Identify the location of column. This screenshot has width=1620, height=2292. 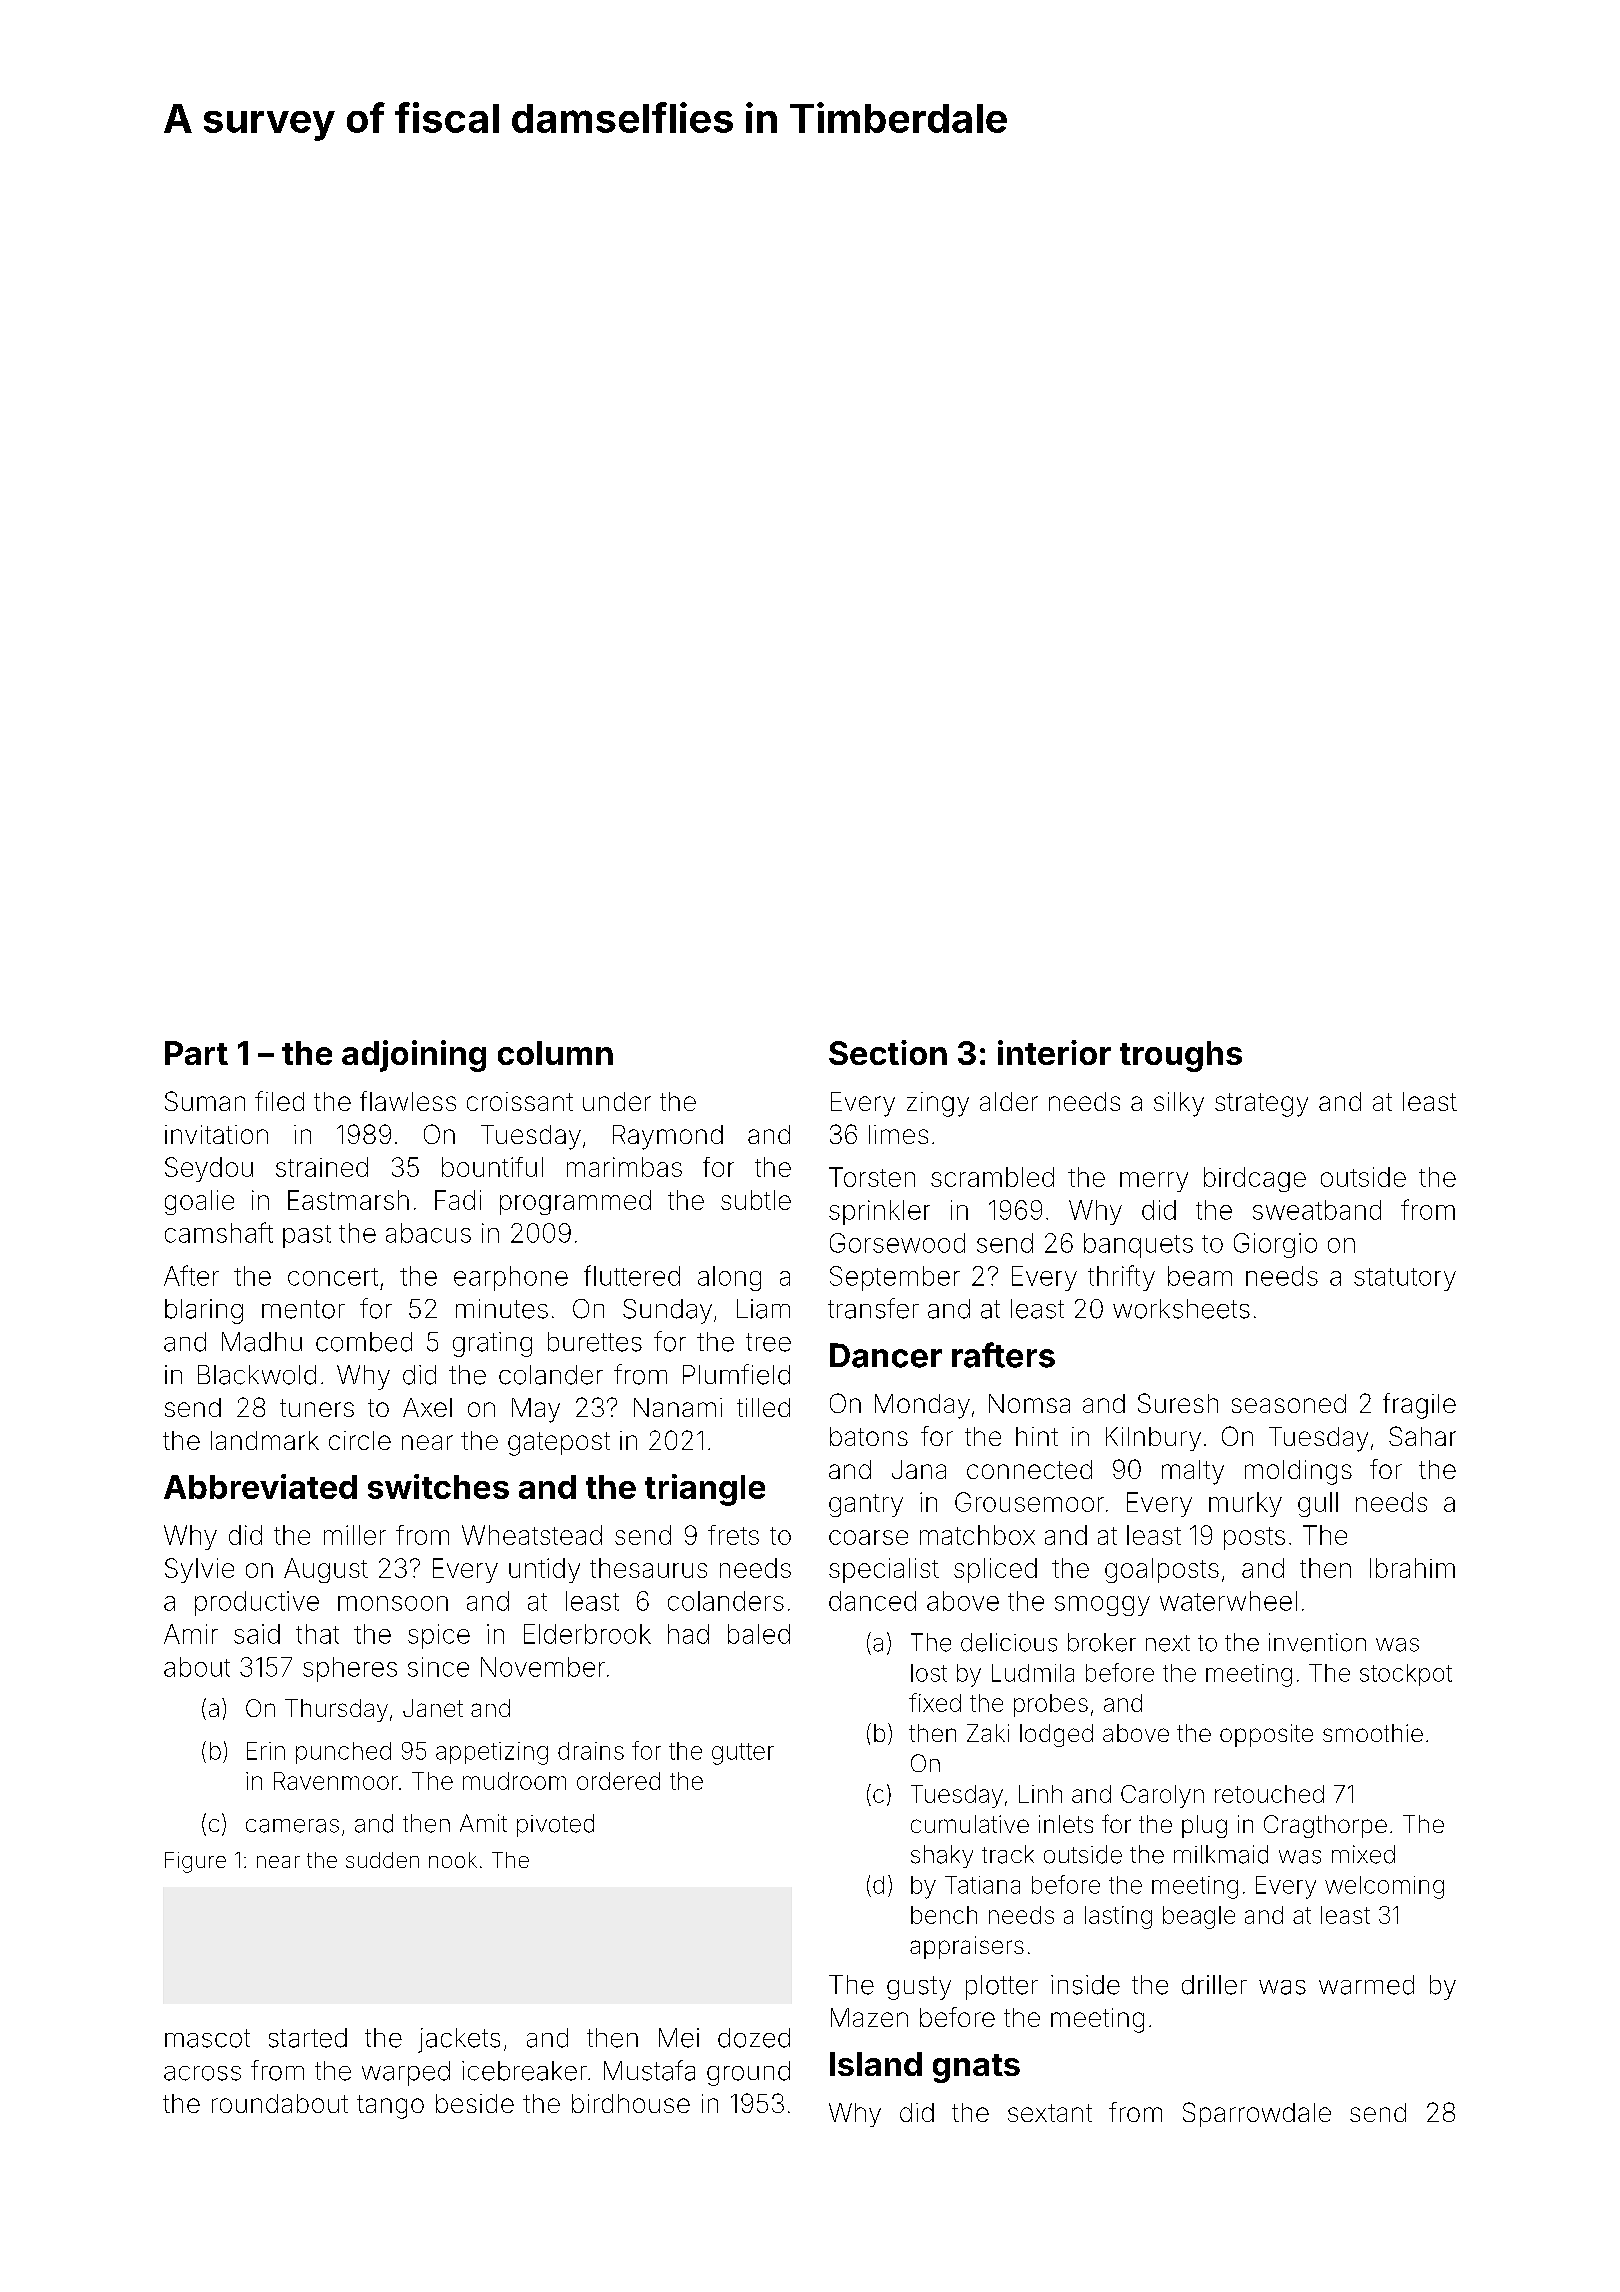
(555, 1053).
